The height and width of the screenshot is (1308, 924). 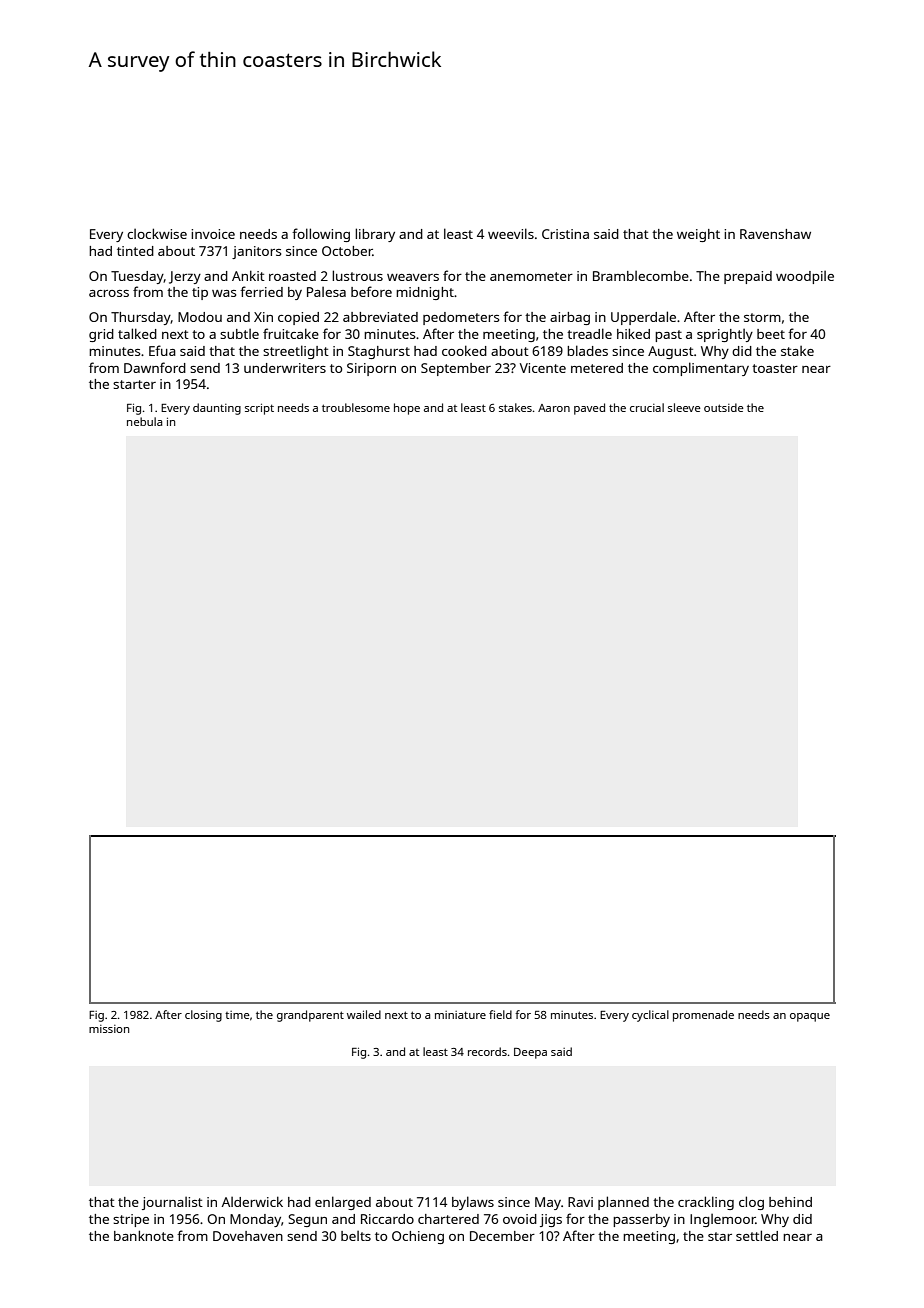 I want to click on Dovehaven, so click(x=248, y=1236).
